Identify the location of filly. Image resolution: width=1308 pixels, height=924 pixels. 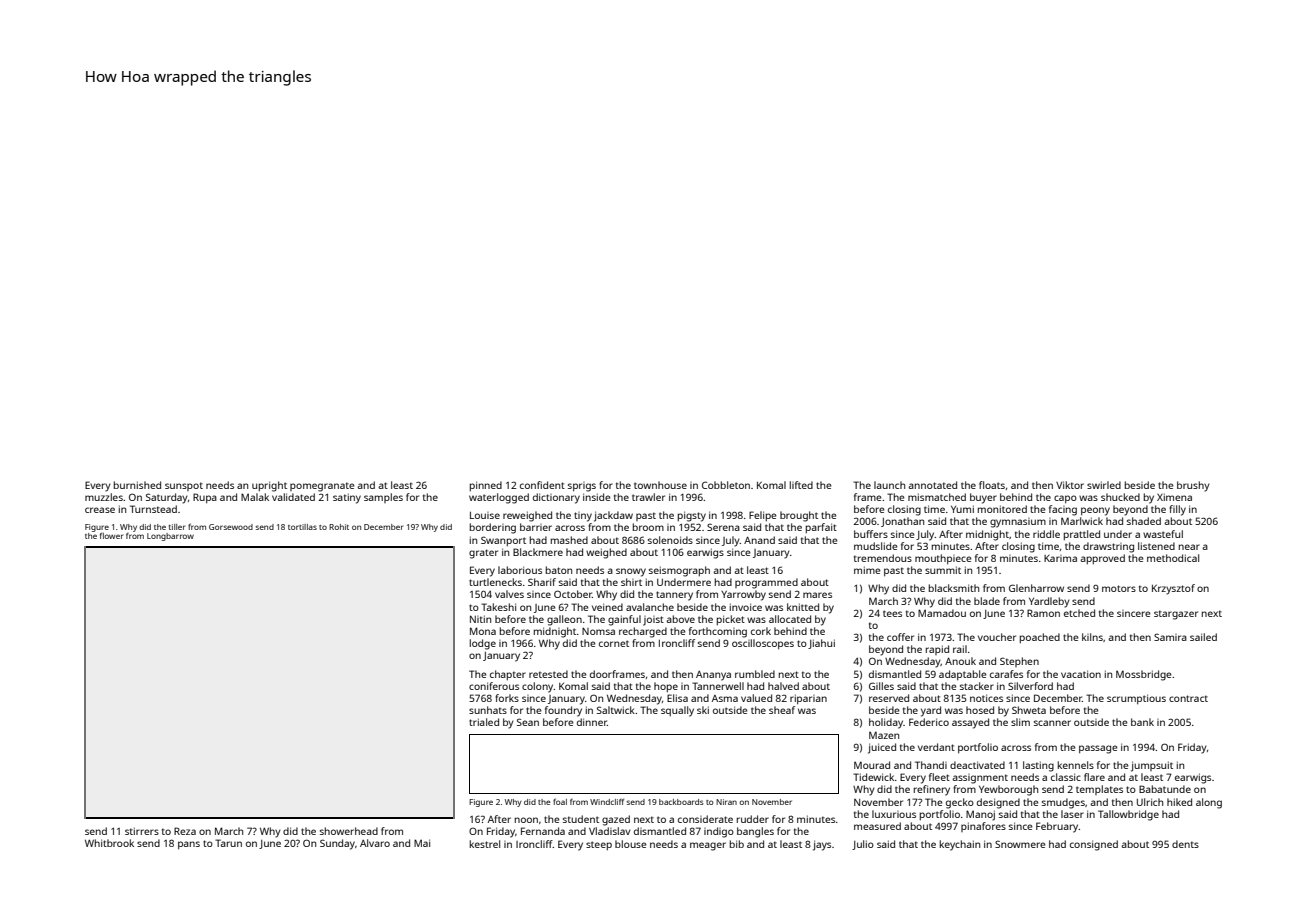
(1177, 510).
